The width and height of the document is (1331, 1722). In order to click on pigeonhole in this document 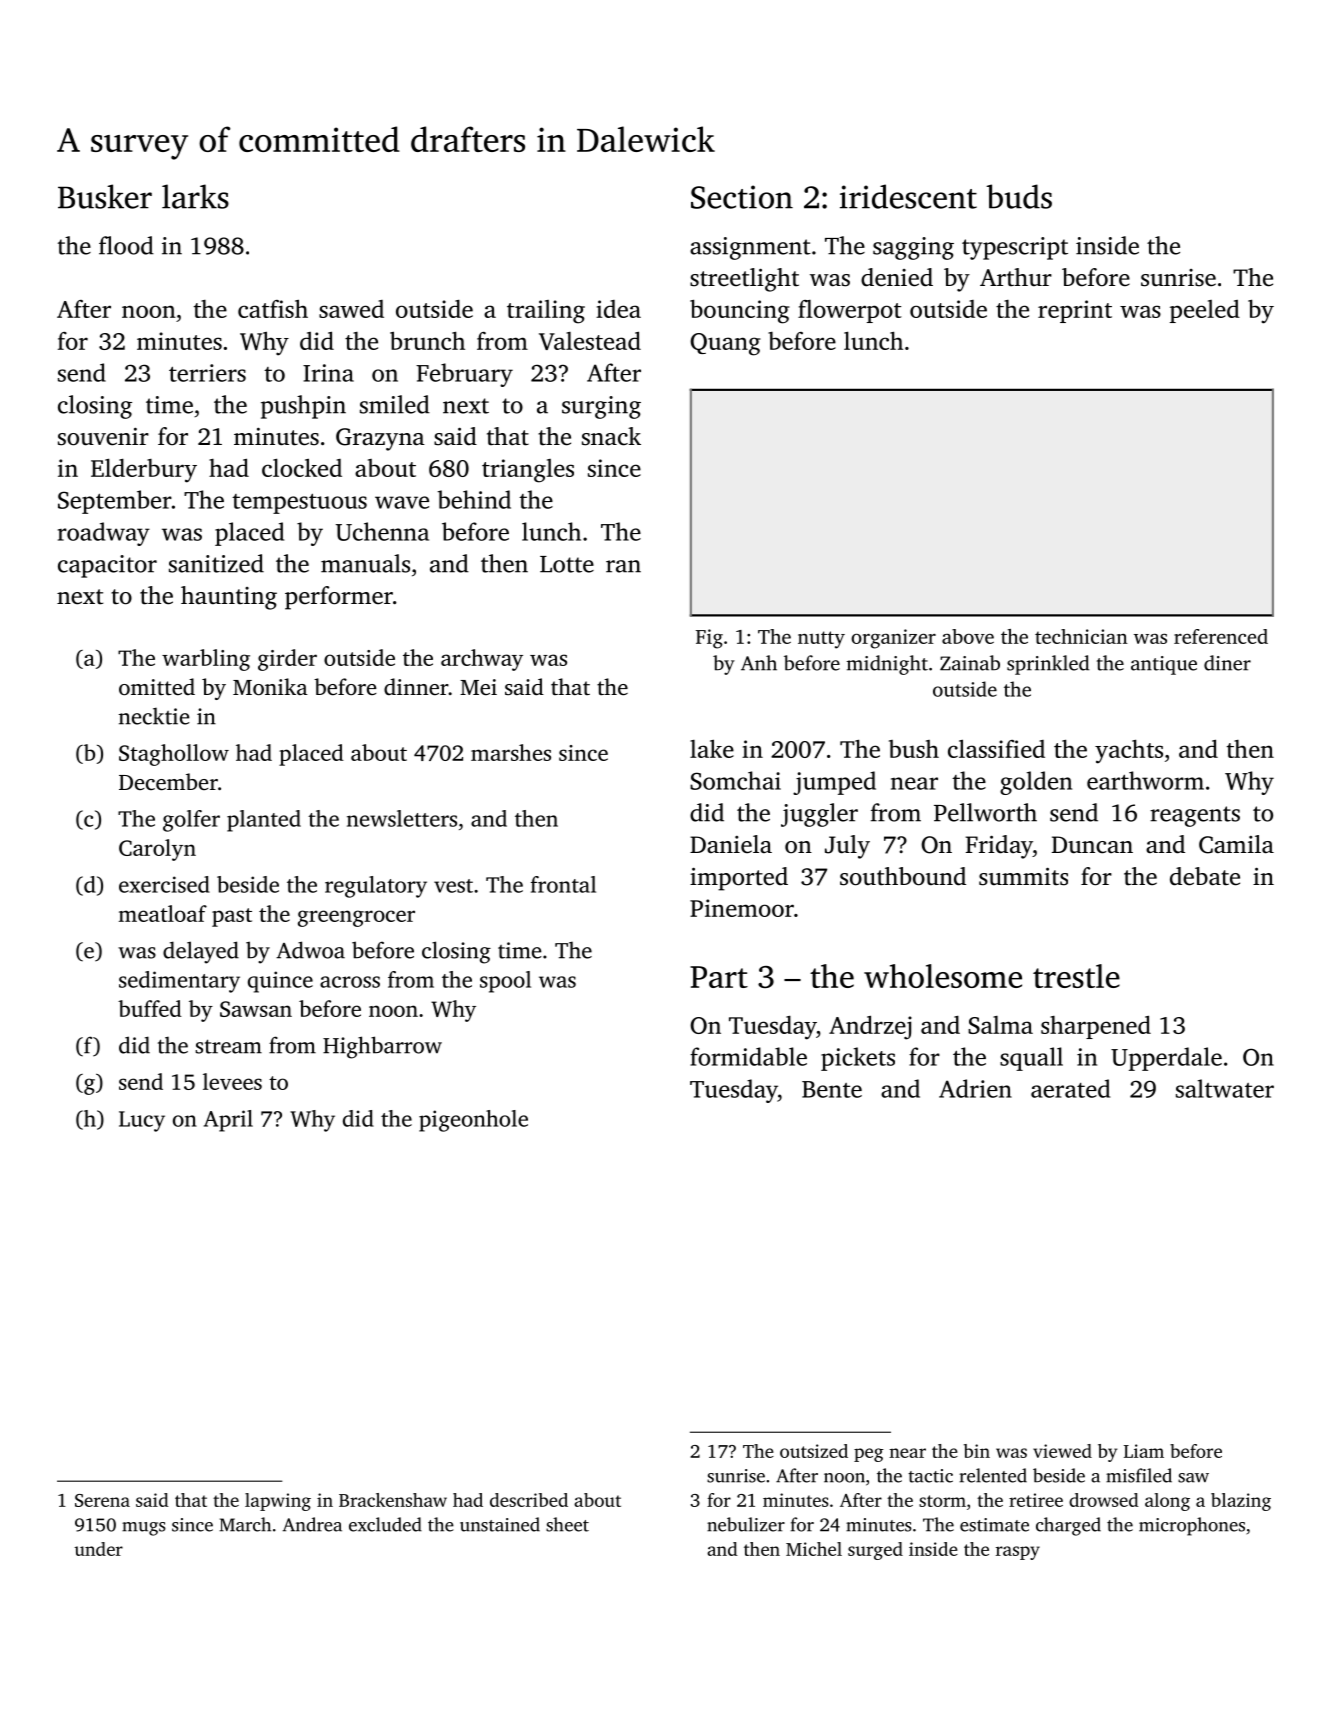, I will do `click(473, 1121)`.
